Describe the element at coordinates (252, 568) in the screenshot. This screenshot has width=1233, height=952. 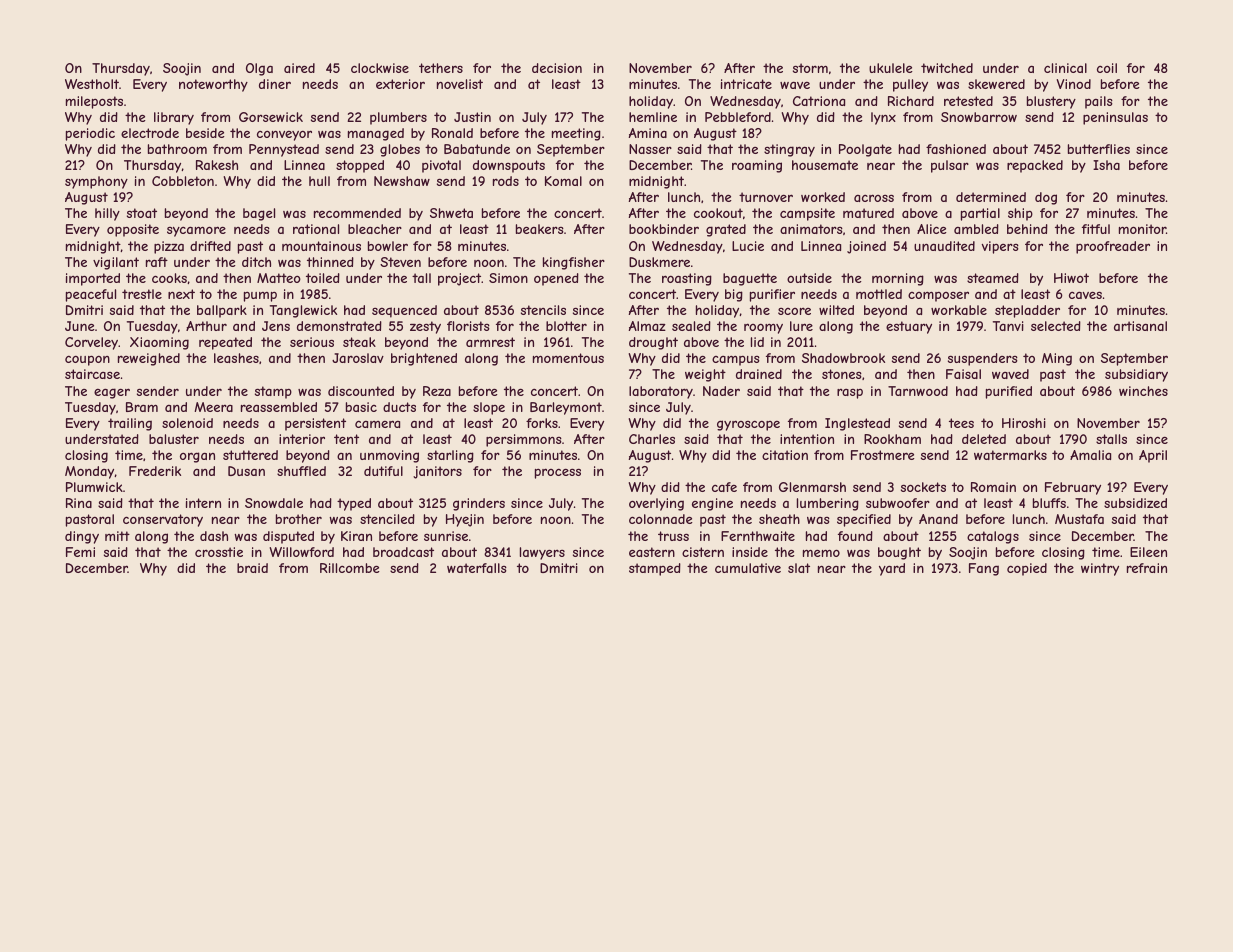
I see `braid` at that location.
